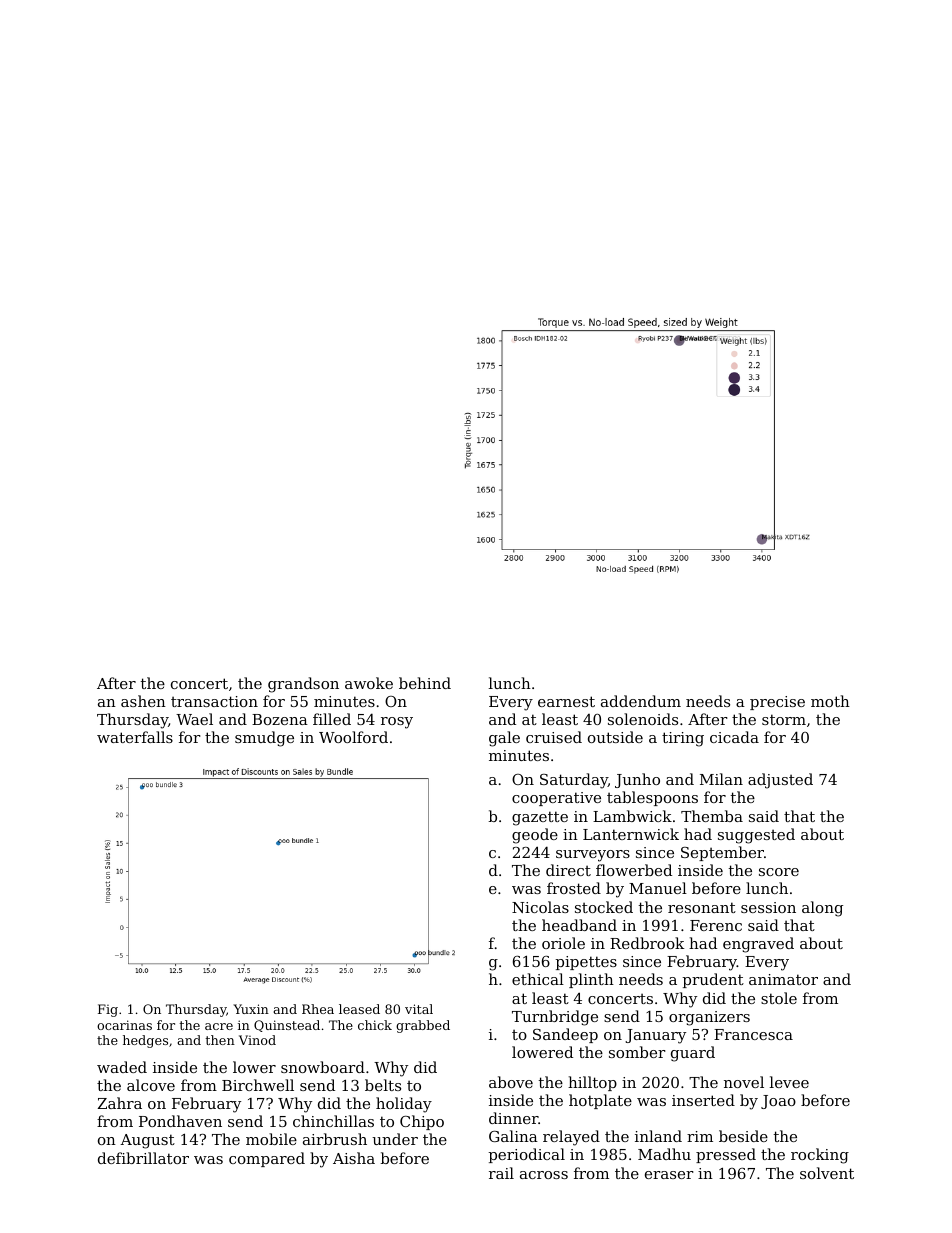 The image size is (952, 1233). I want to click on earnest, so click(566, 701).
